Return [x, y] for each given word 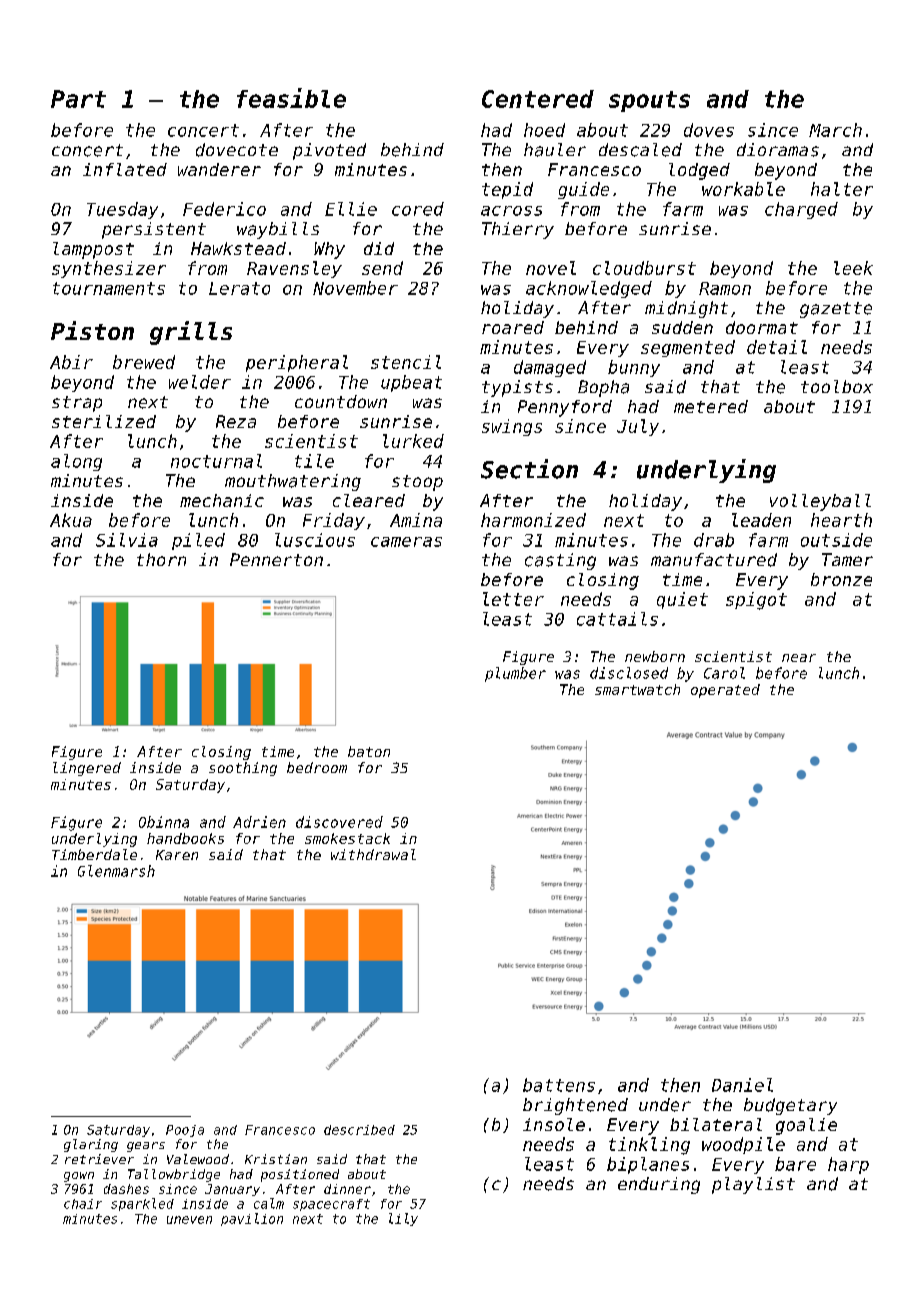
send [382, 268]
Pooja [185, 1131]
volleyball [820, 502]
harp [848, 1165]
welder [200, 382]
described [359, 1130]
